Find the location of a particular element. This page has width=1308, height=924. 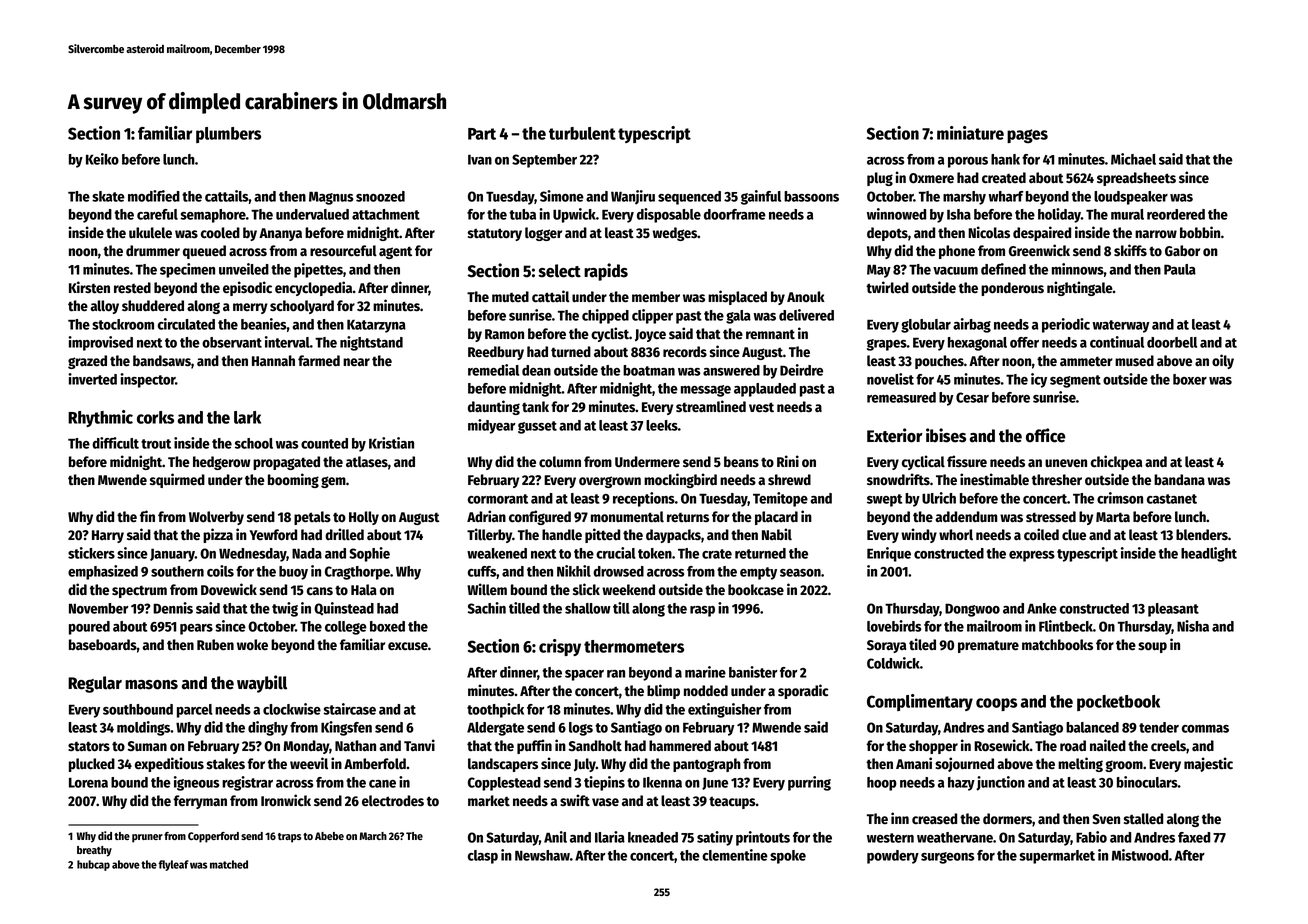

creased is located at coordinates (934, 819).
